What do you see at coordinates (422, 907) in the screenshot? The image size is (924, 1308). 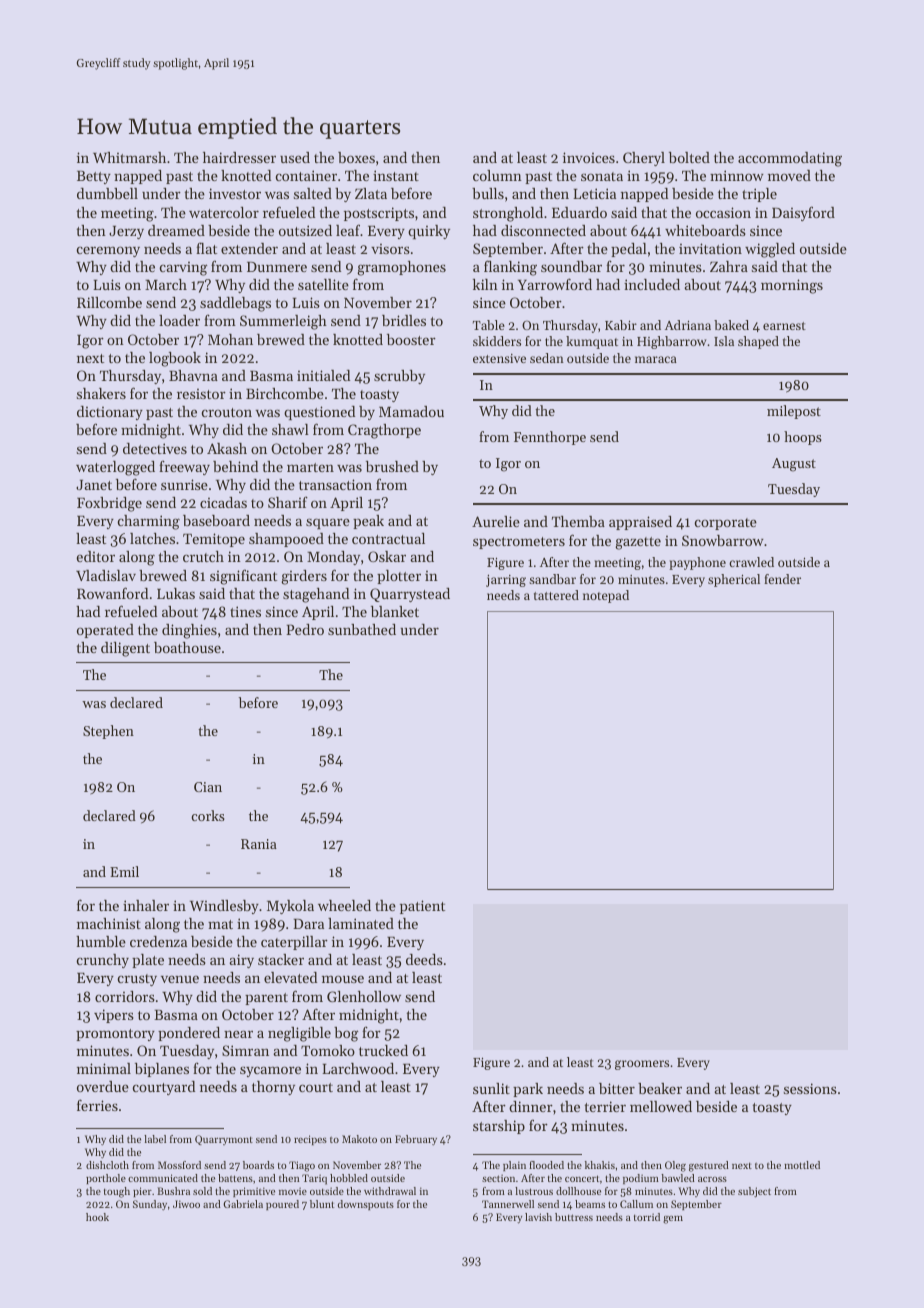 I see `patient` at bounding box center [422, 907].
